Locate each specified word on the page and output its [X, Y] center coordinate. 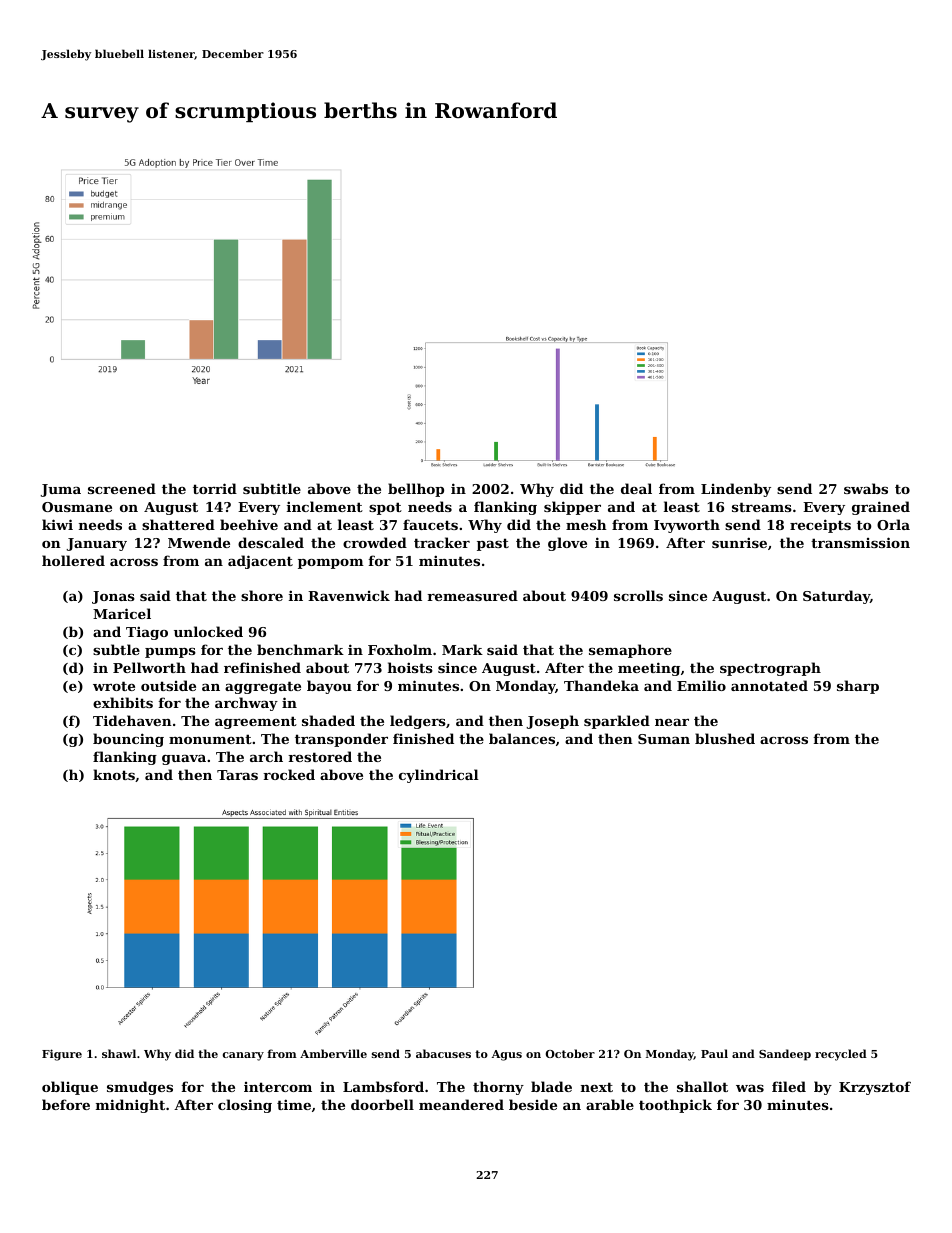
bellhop [416, 490]
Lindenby [736, 490]
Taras [237, 775]
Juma [60, 490]
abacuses [443, 1053]
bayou [329, 687]
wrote [114, 686]
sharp [858, 687]
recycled [841, 1055]
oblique [70, 1088]
